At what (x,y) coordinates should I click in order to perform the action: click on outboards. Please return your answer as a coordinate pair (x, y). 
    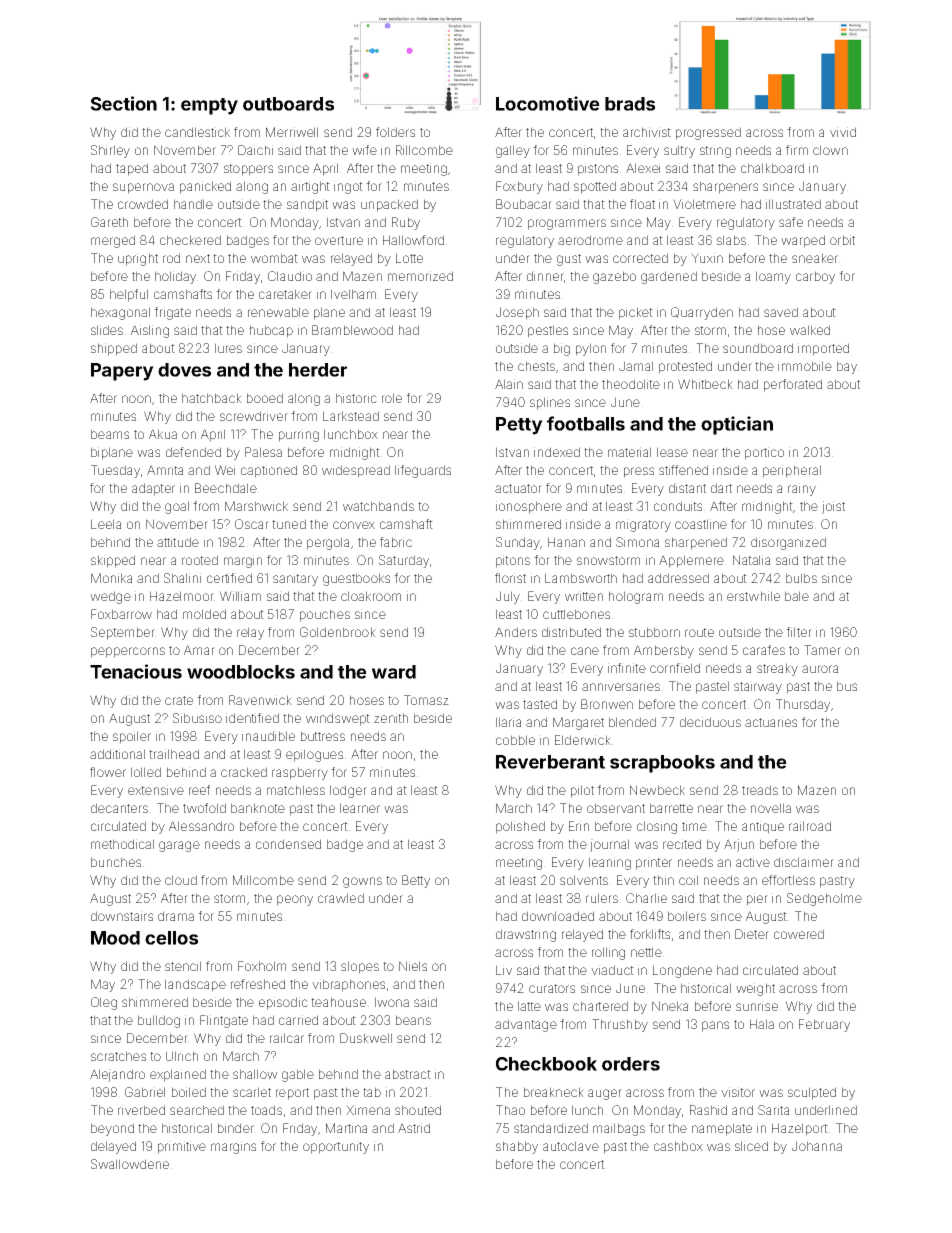
    Looking at the image, I should click on (288, 104).
